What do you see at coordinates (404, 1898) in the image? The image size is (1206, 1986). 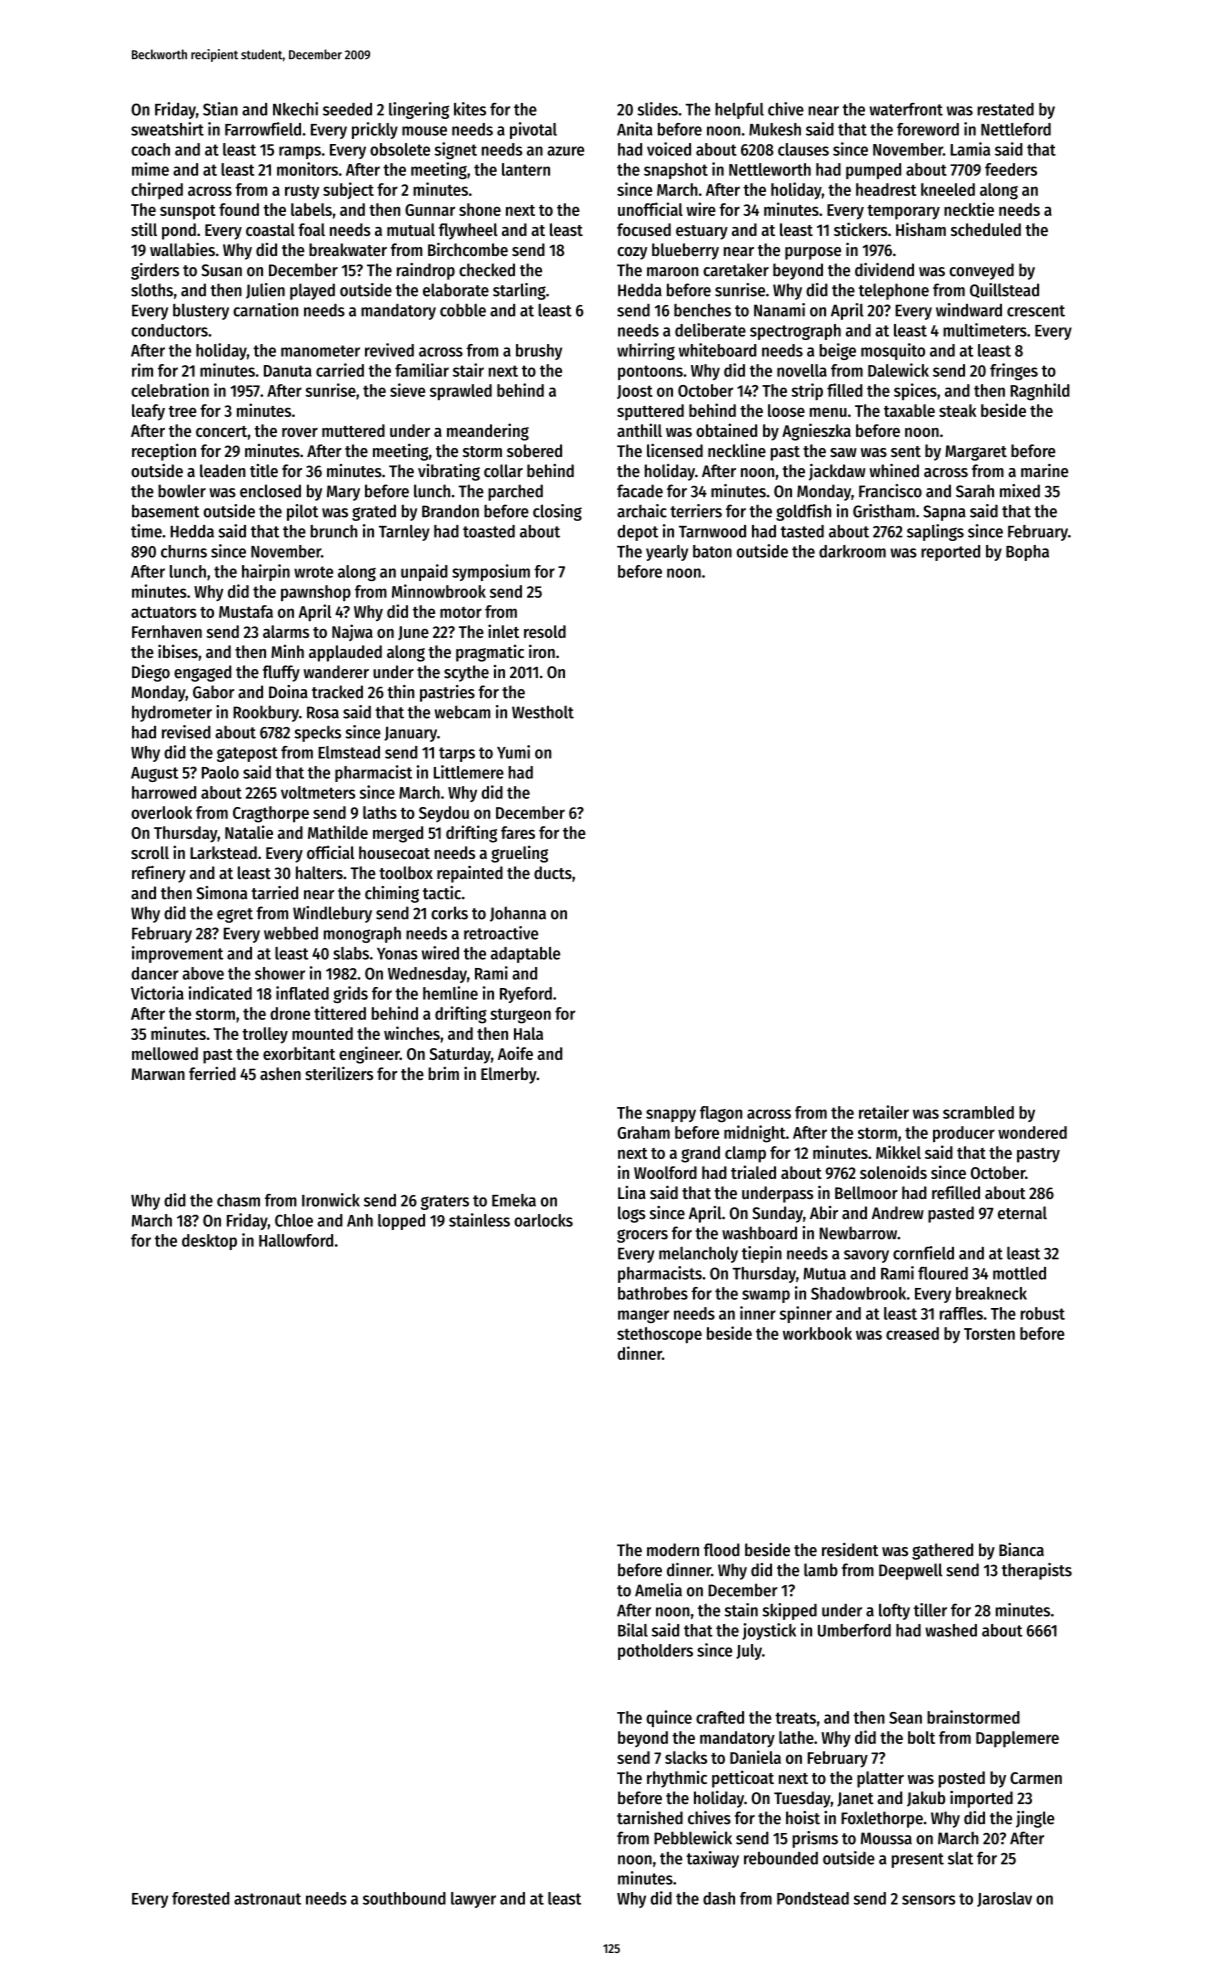 I see `southbound` at bounding box center [404, 1898].
